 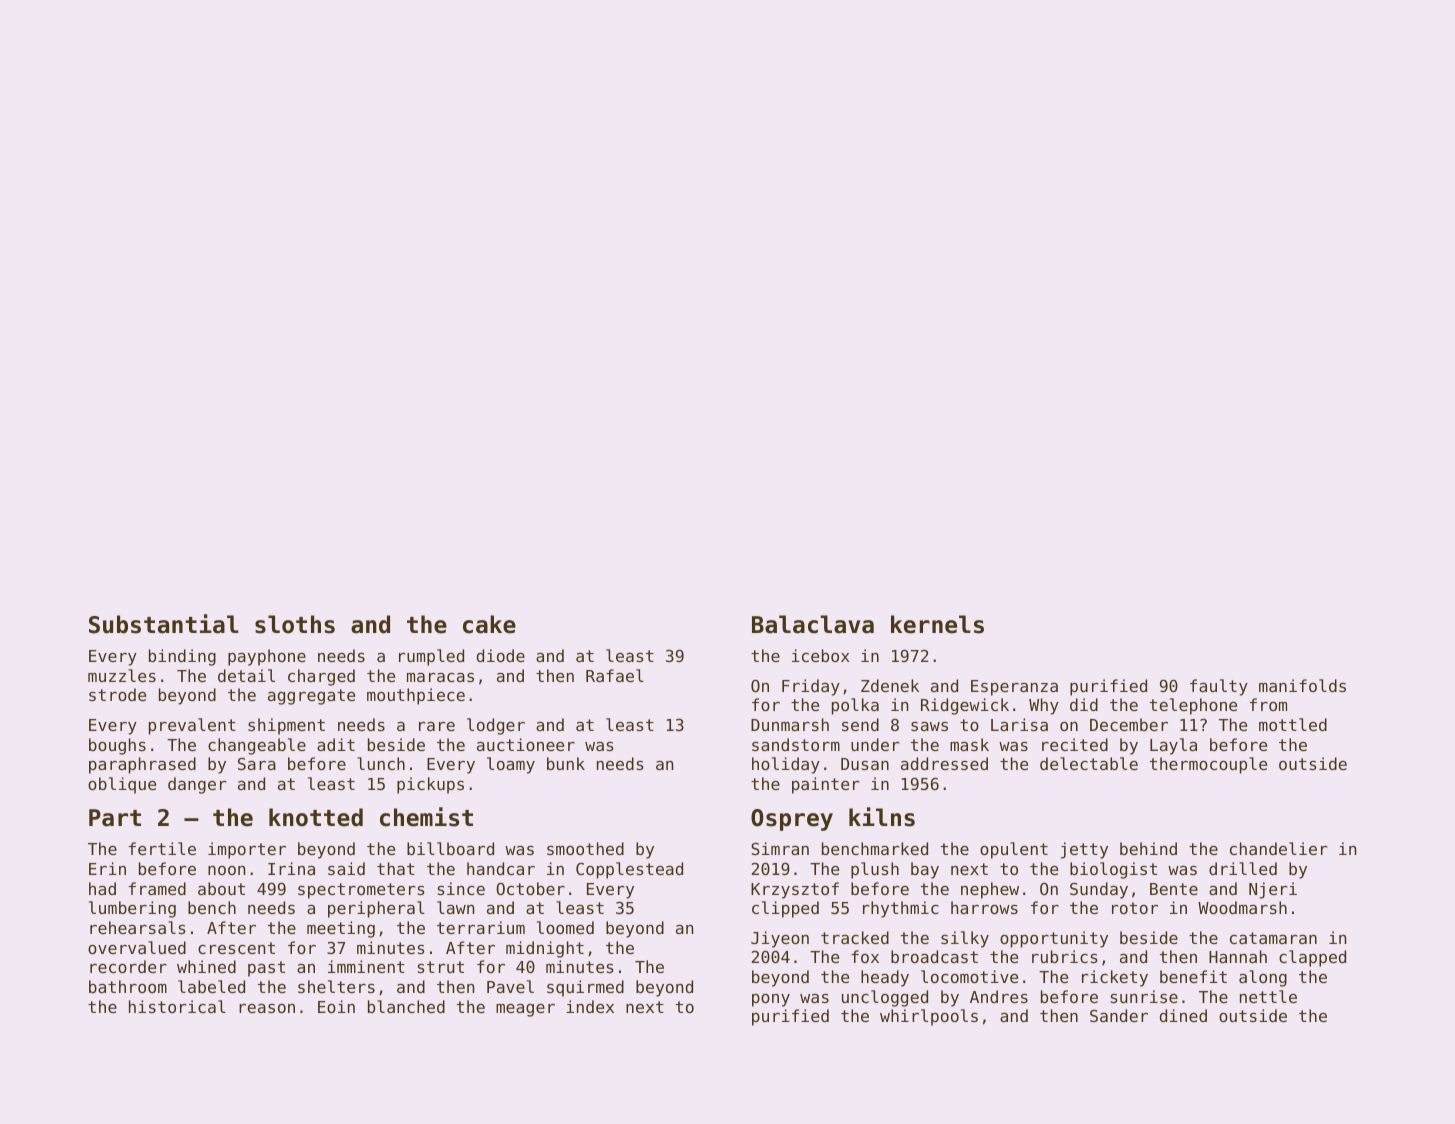 I want to click on Balaclava, so click(x=813, y=624).
